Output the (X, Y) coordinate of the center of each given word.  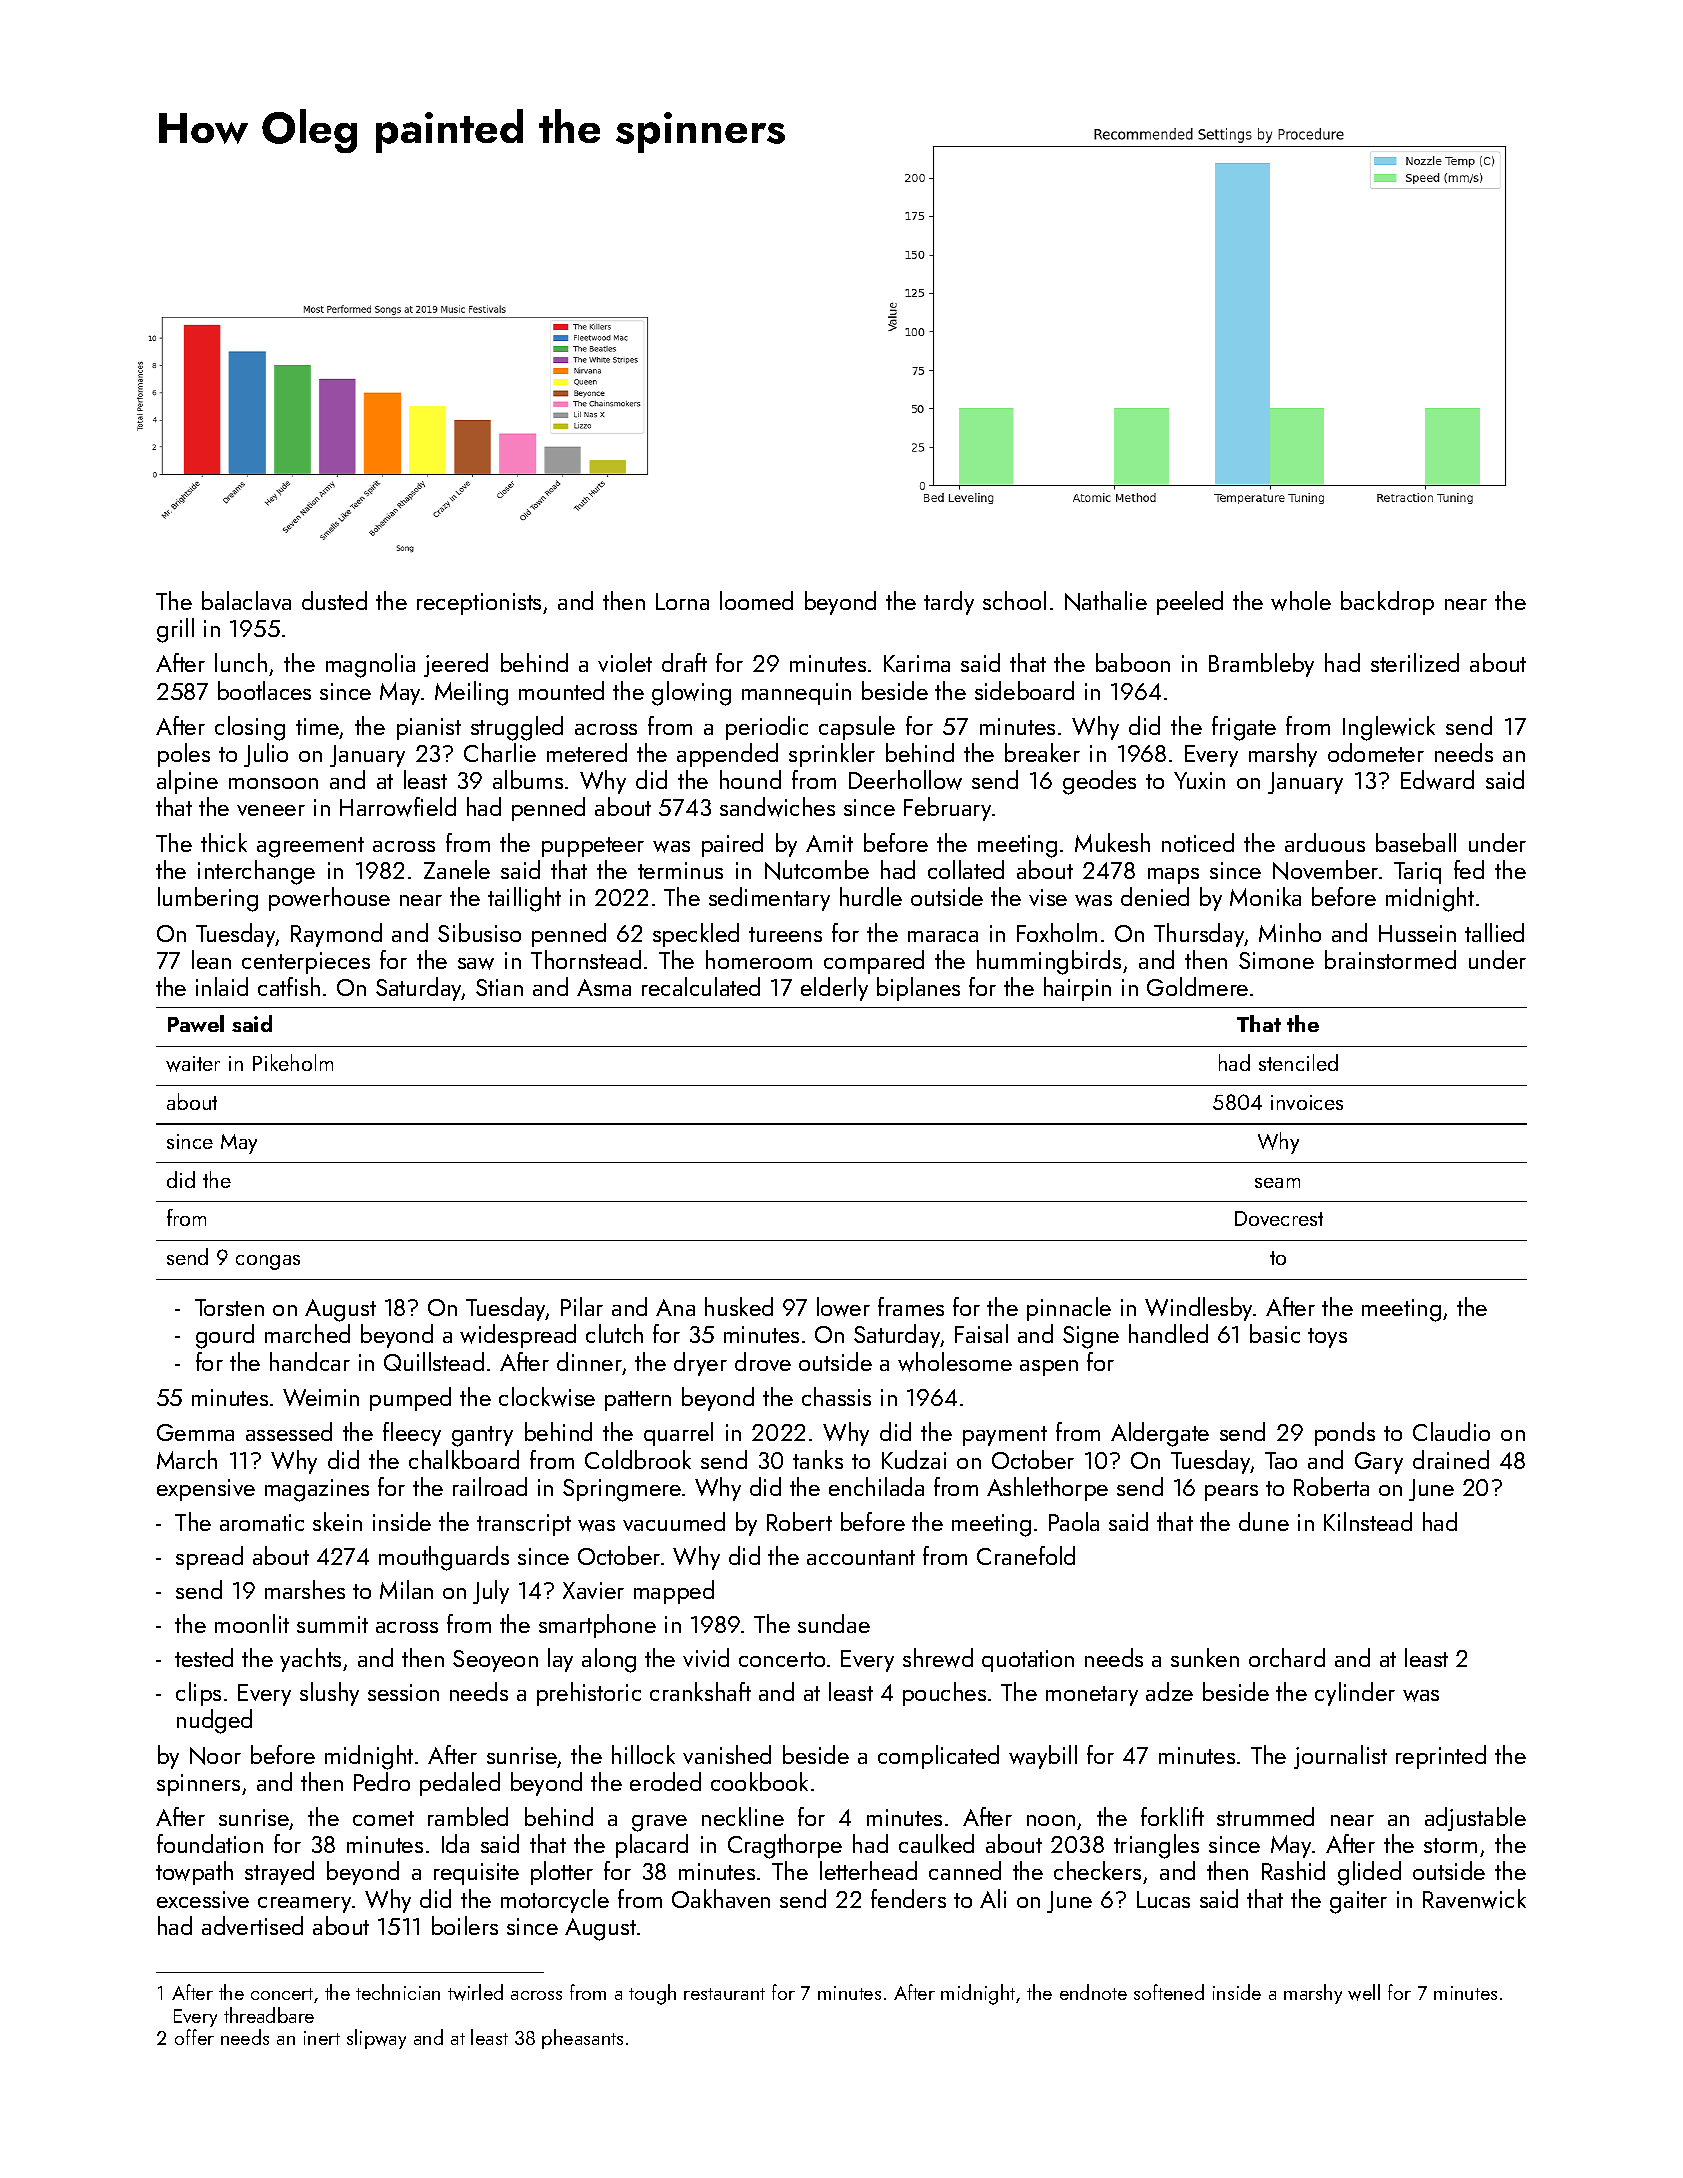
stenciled (1298, 1062)
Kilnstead (1368, 1521)
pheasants (582, 2039)
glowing (691, 693)
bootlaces (264, 690)
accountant (861, 1557)
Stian (499, 987)
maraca (943, 936)
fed (1469, 869)
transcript (524, 1525)
